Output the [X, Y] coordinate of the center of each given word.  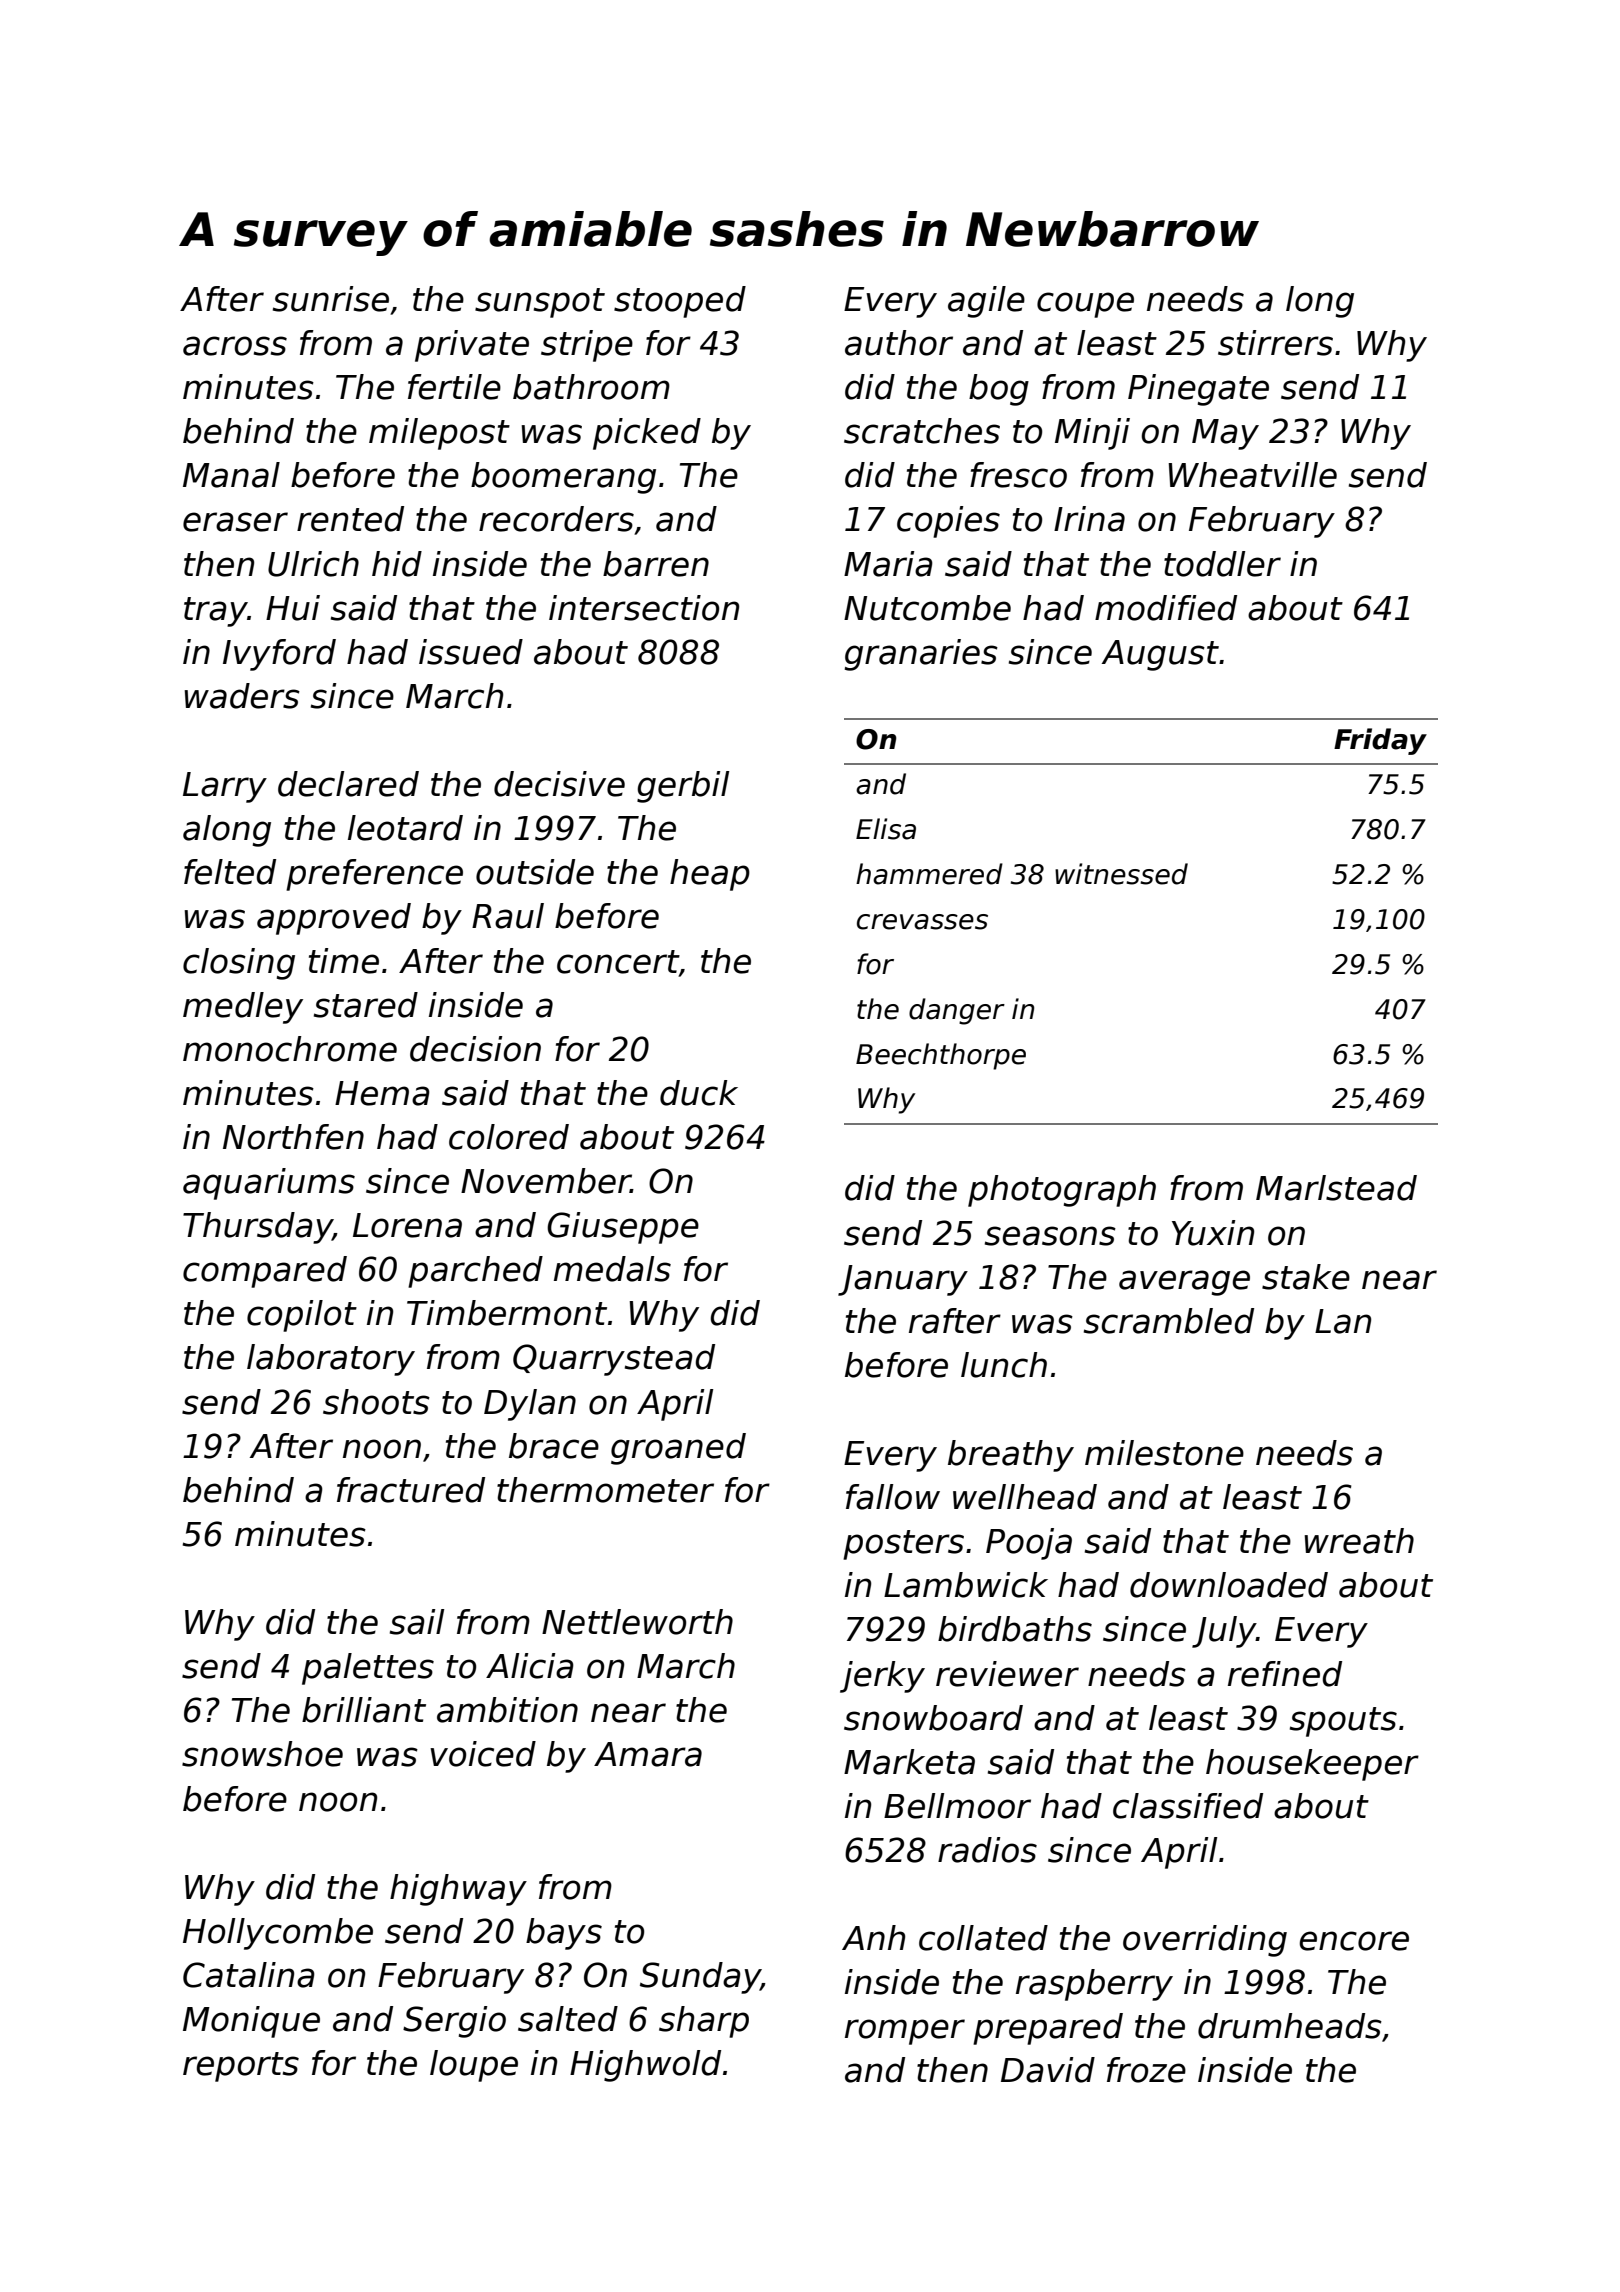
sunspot [540, 303]
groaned [678, 1449]
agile [986, 302]
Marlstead [1336, 1188]
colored [509, 1137]
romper [905, 2032]
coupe [1085, 305]
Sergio [454, 2022]
